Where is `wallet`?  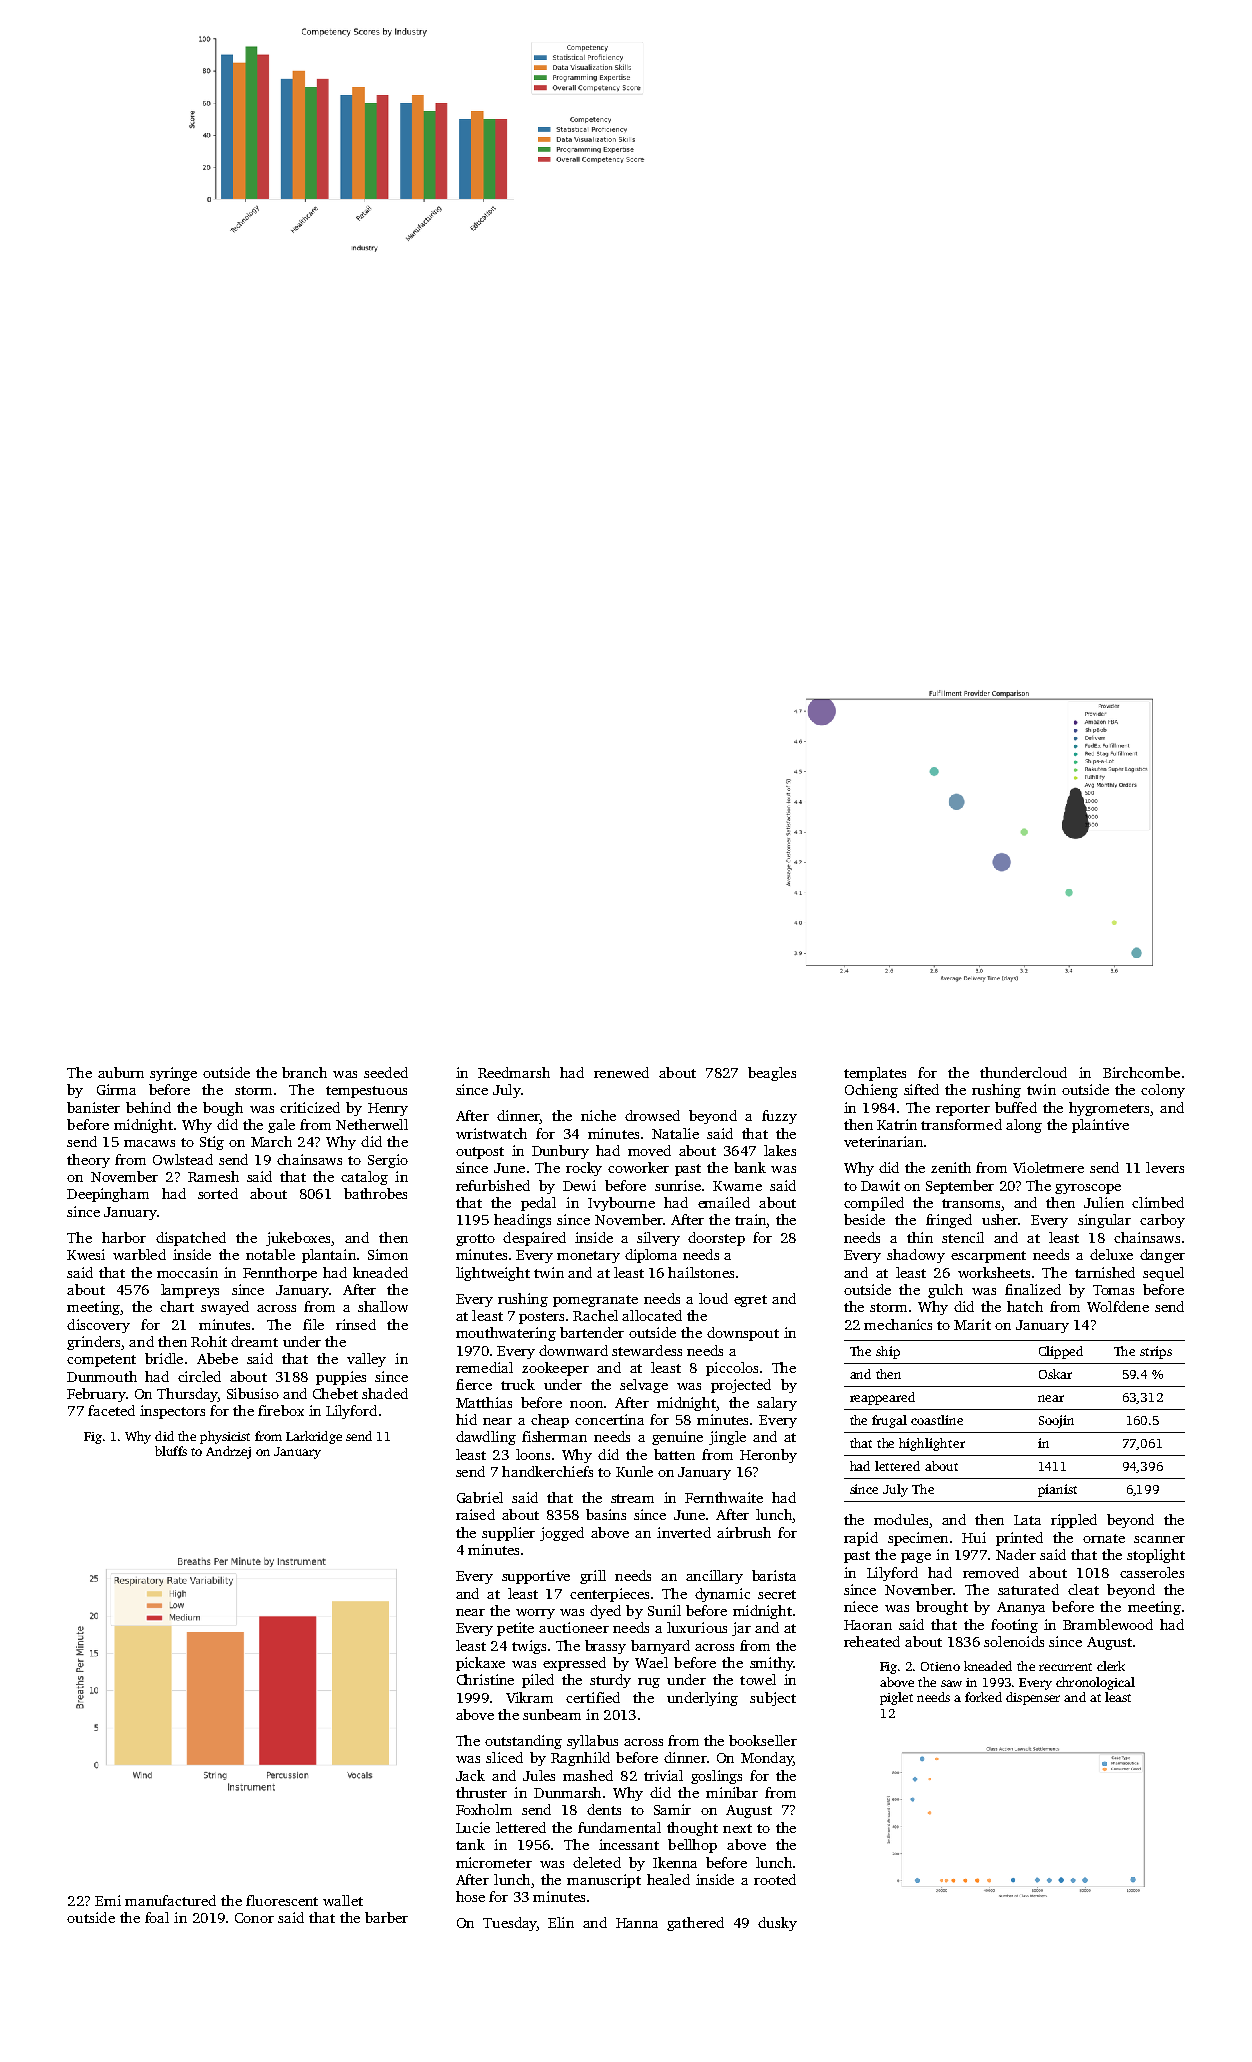 wallet is located at coordinates (343, 1900).
